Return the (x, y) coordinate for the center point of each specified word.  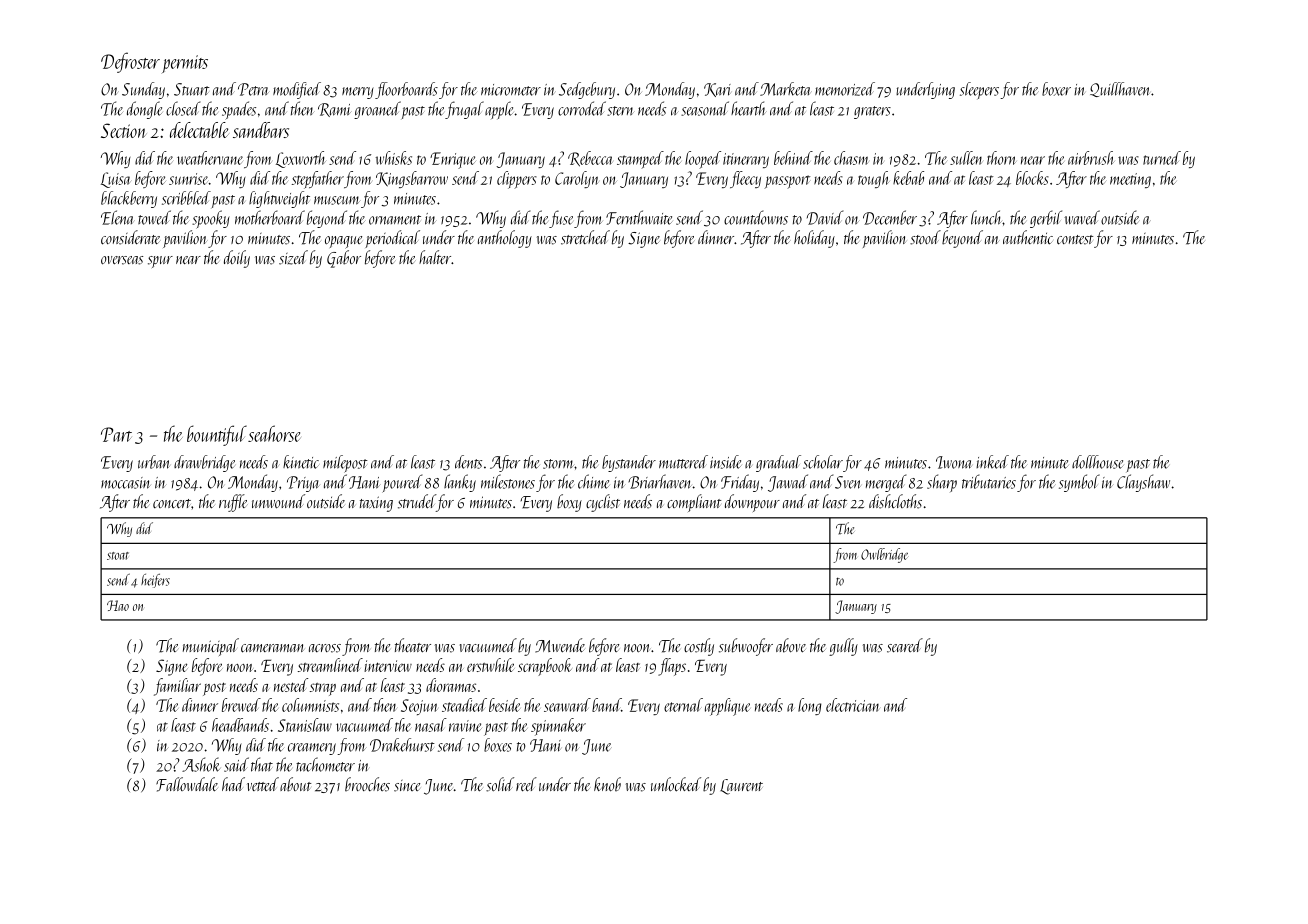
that (262, 764)
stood (925, 237)
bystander (629, 463)
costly (699, 647)
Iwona (954, 462)
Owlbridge (884, 555)
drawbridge (204, 463)
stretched (585, 237)
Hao (118, 605)
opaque (343, 242)
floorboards (406, 90)
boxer (1056, 89)
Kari (717, 90)
